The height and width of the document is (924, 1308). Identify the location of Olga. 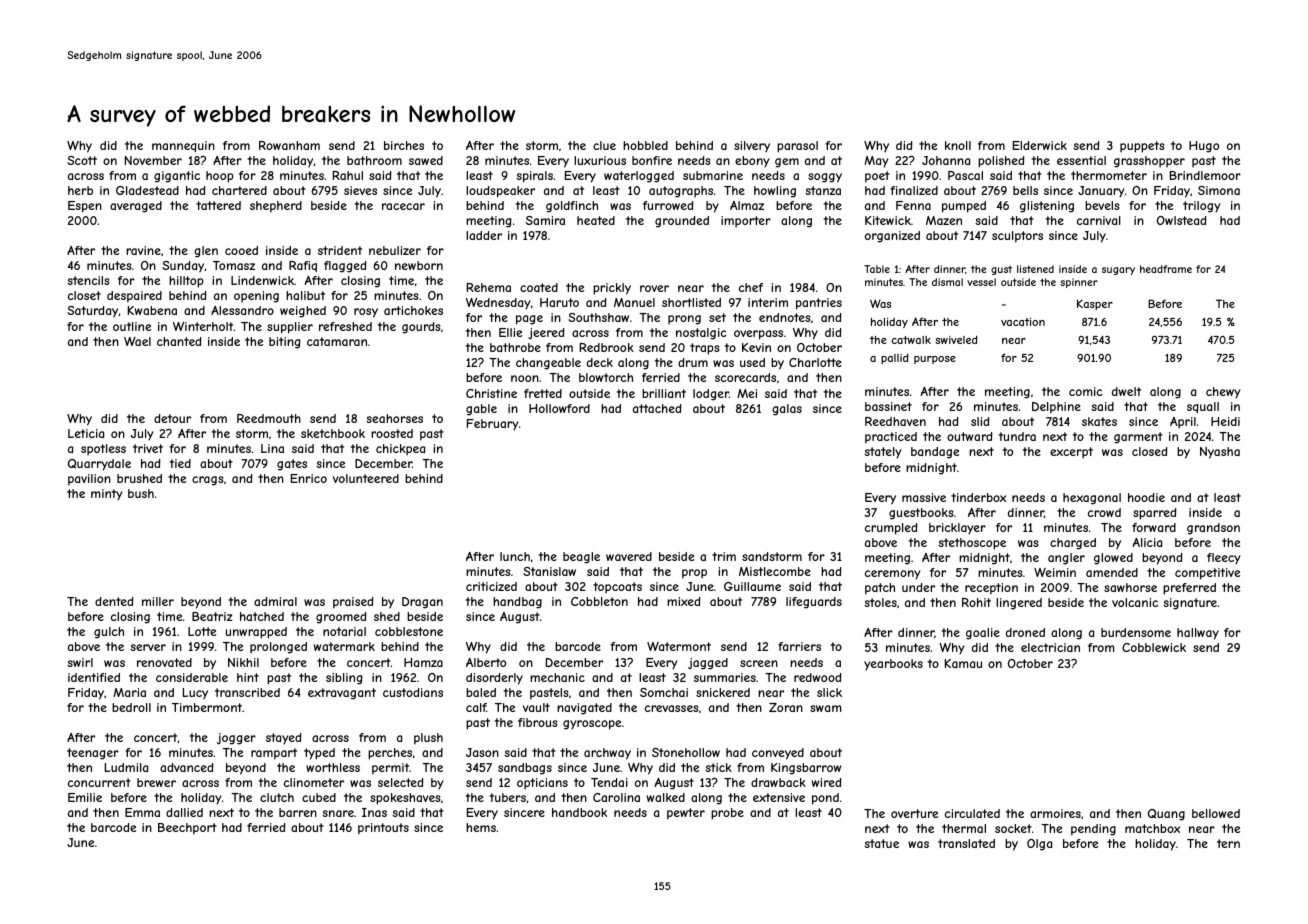
(1039, 845).
